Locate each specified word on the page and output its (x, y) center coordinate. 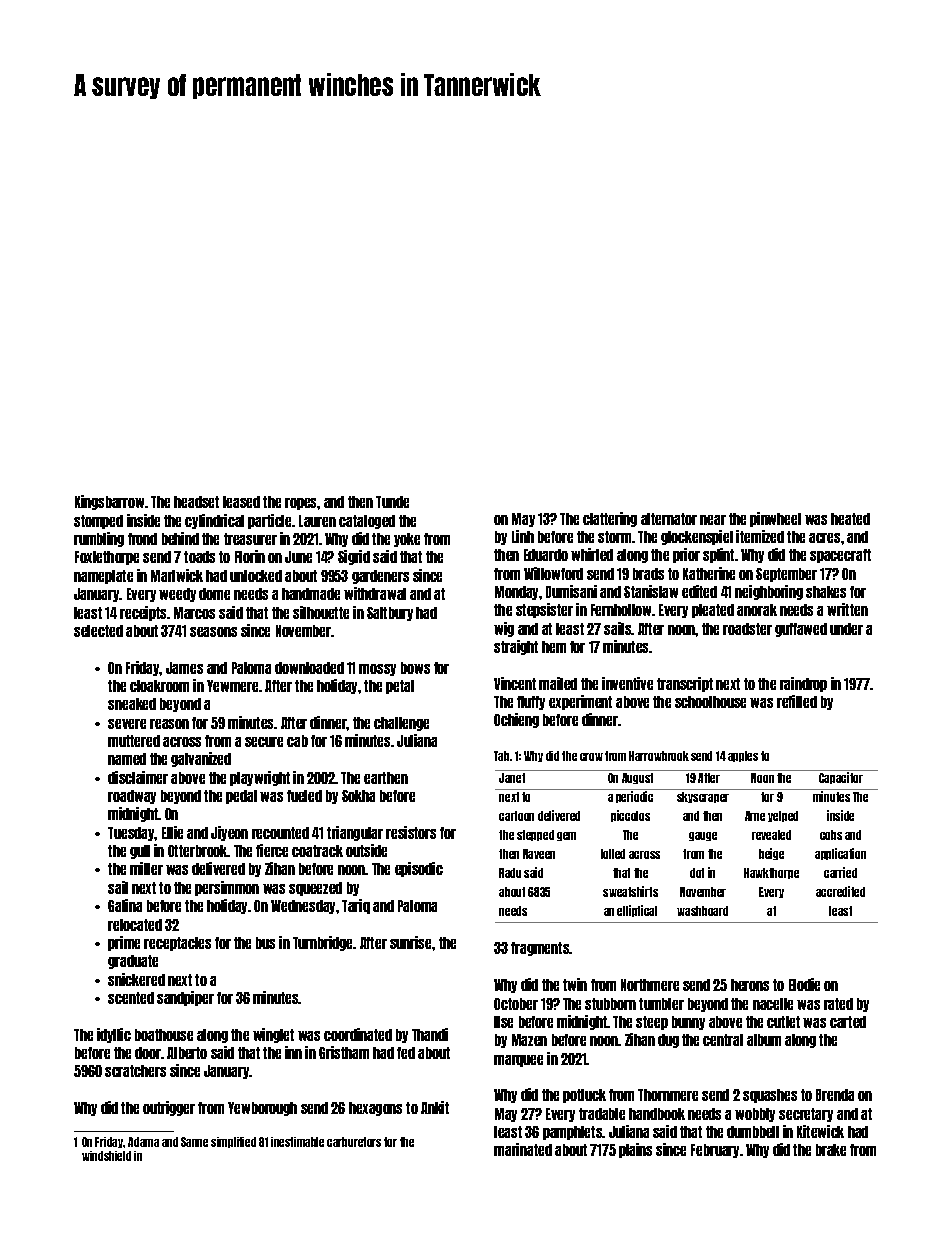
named (127, 759)
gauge (703, 836)
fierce (272, 850)
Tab (501, 756)
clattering (610, 519)
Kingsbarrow (109, 502)
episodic (419, 869)
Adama (143, 1142)
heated (850, 519)
